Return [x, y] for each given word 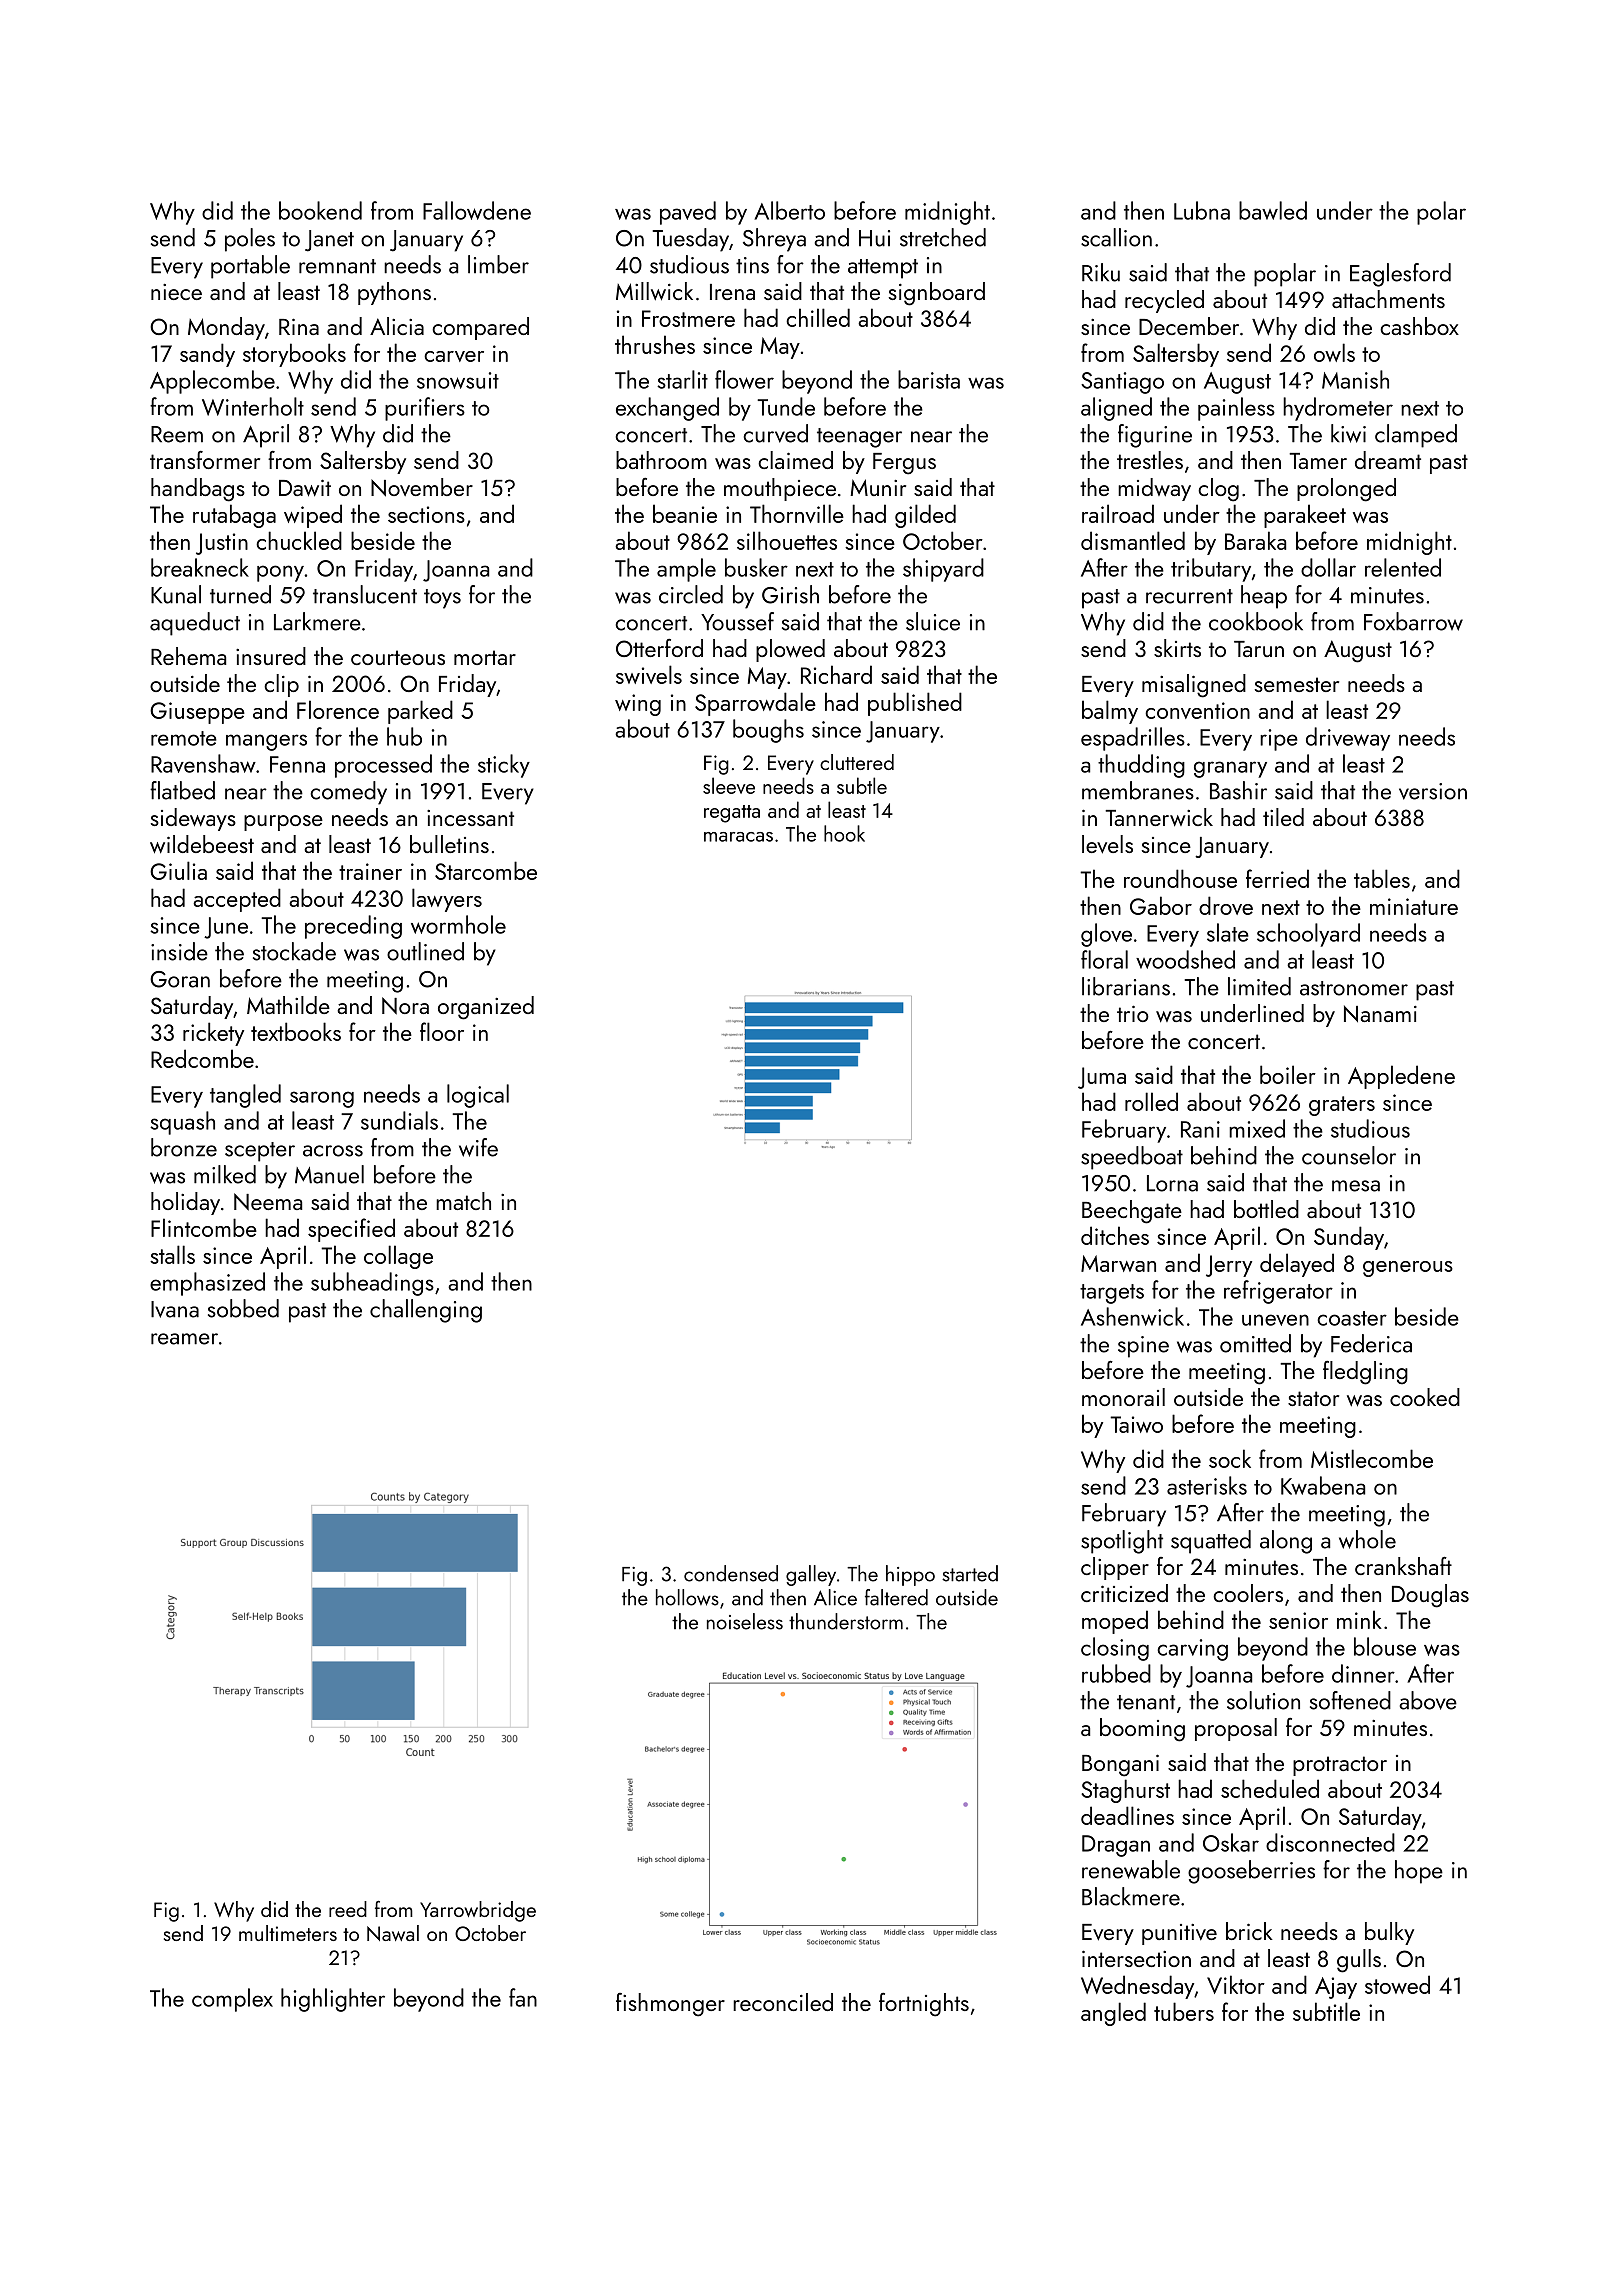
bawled [1273, 210]
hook [844, 833]
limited [1259, 986]
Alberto [789, 210]
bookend [320, 210]
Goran [180, 979]
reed [348, 1909]
